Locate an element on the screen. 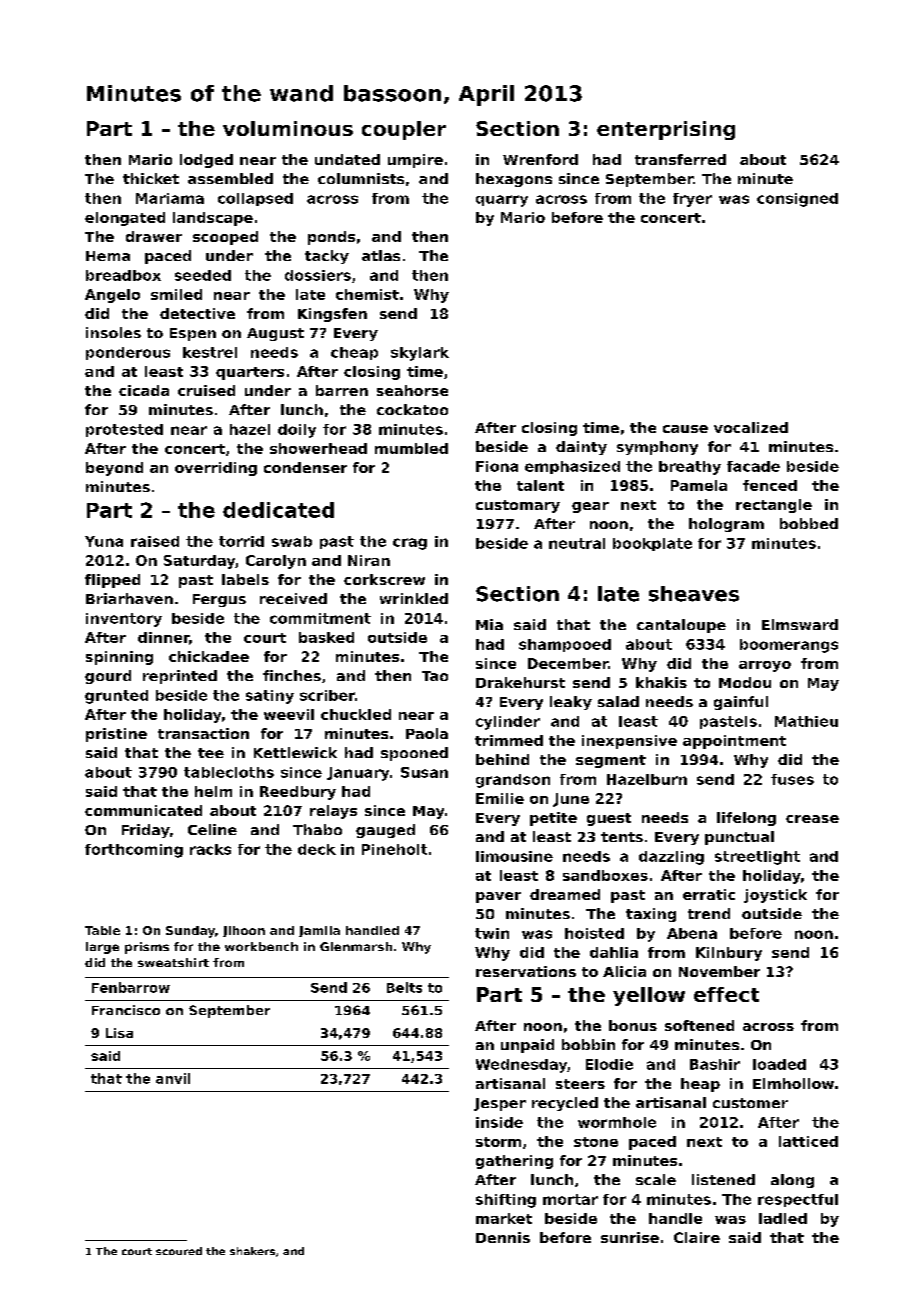 This screenshot has width=924, height=1308. beyond is located at coordinates (114, 469).
